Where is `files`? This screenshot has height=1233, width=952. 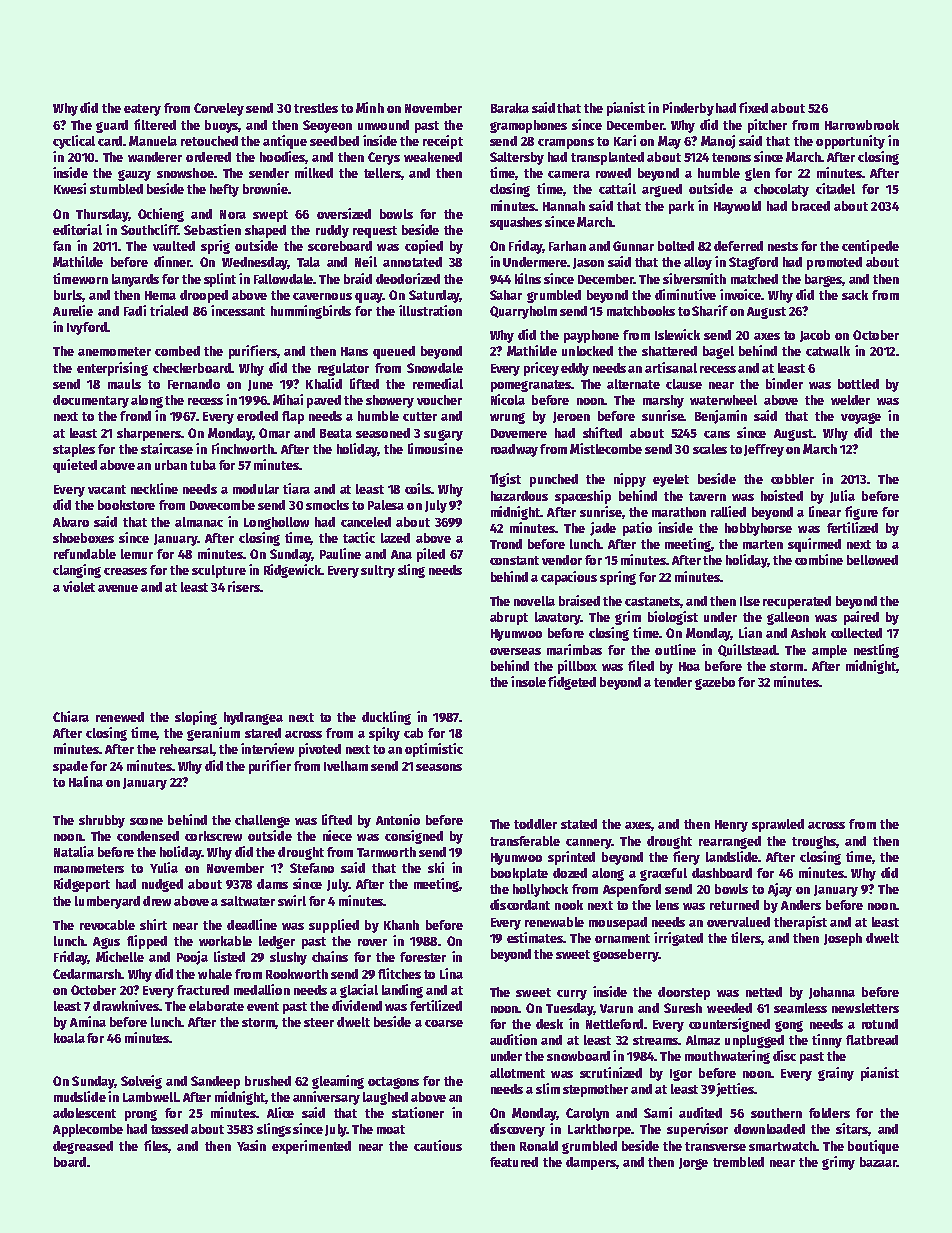
files is located at coordinates (156, 1146).
